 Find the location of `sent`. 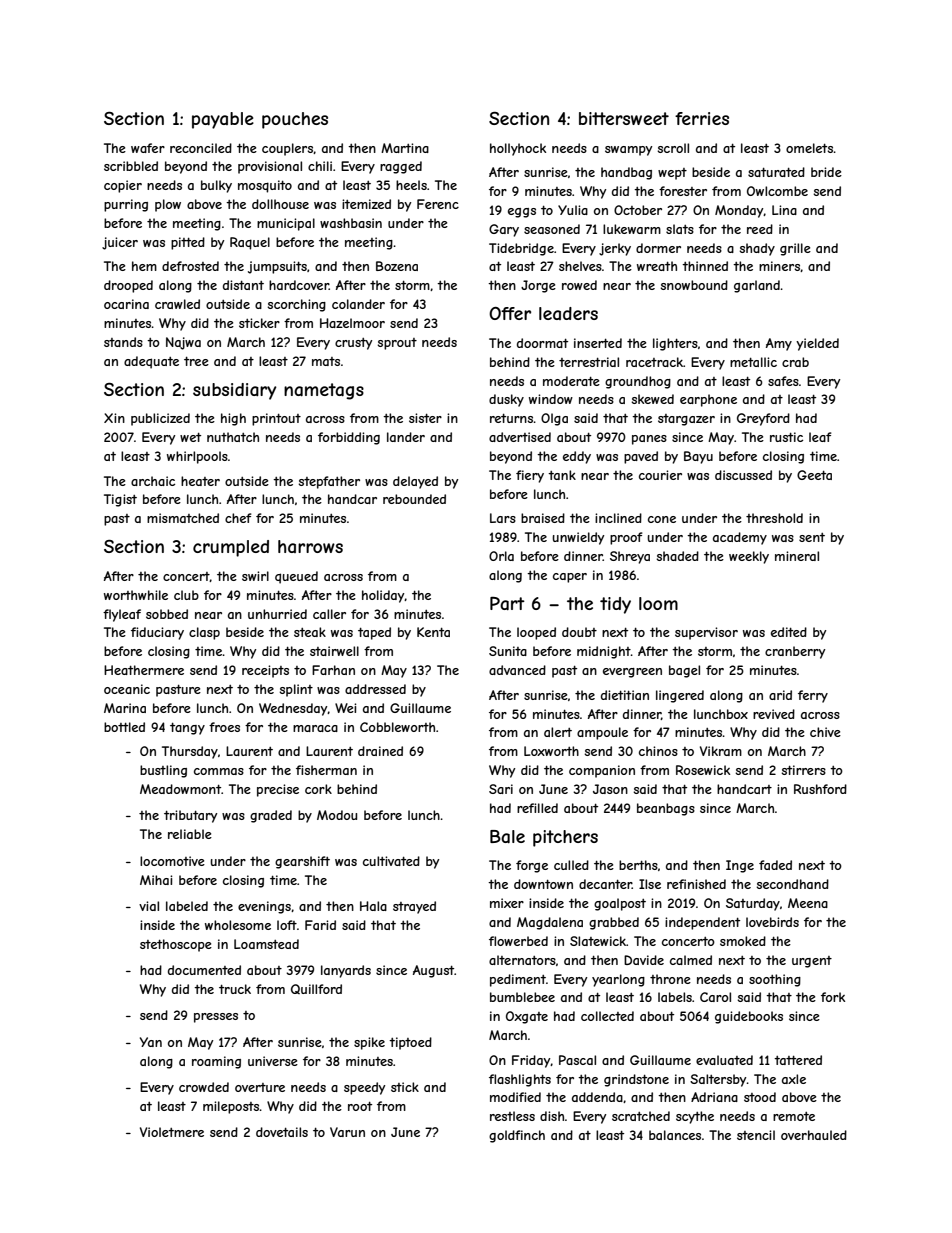

sent is located at coordinates (812, 537).
